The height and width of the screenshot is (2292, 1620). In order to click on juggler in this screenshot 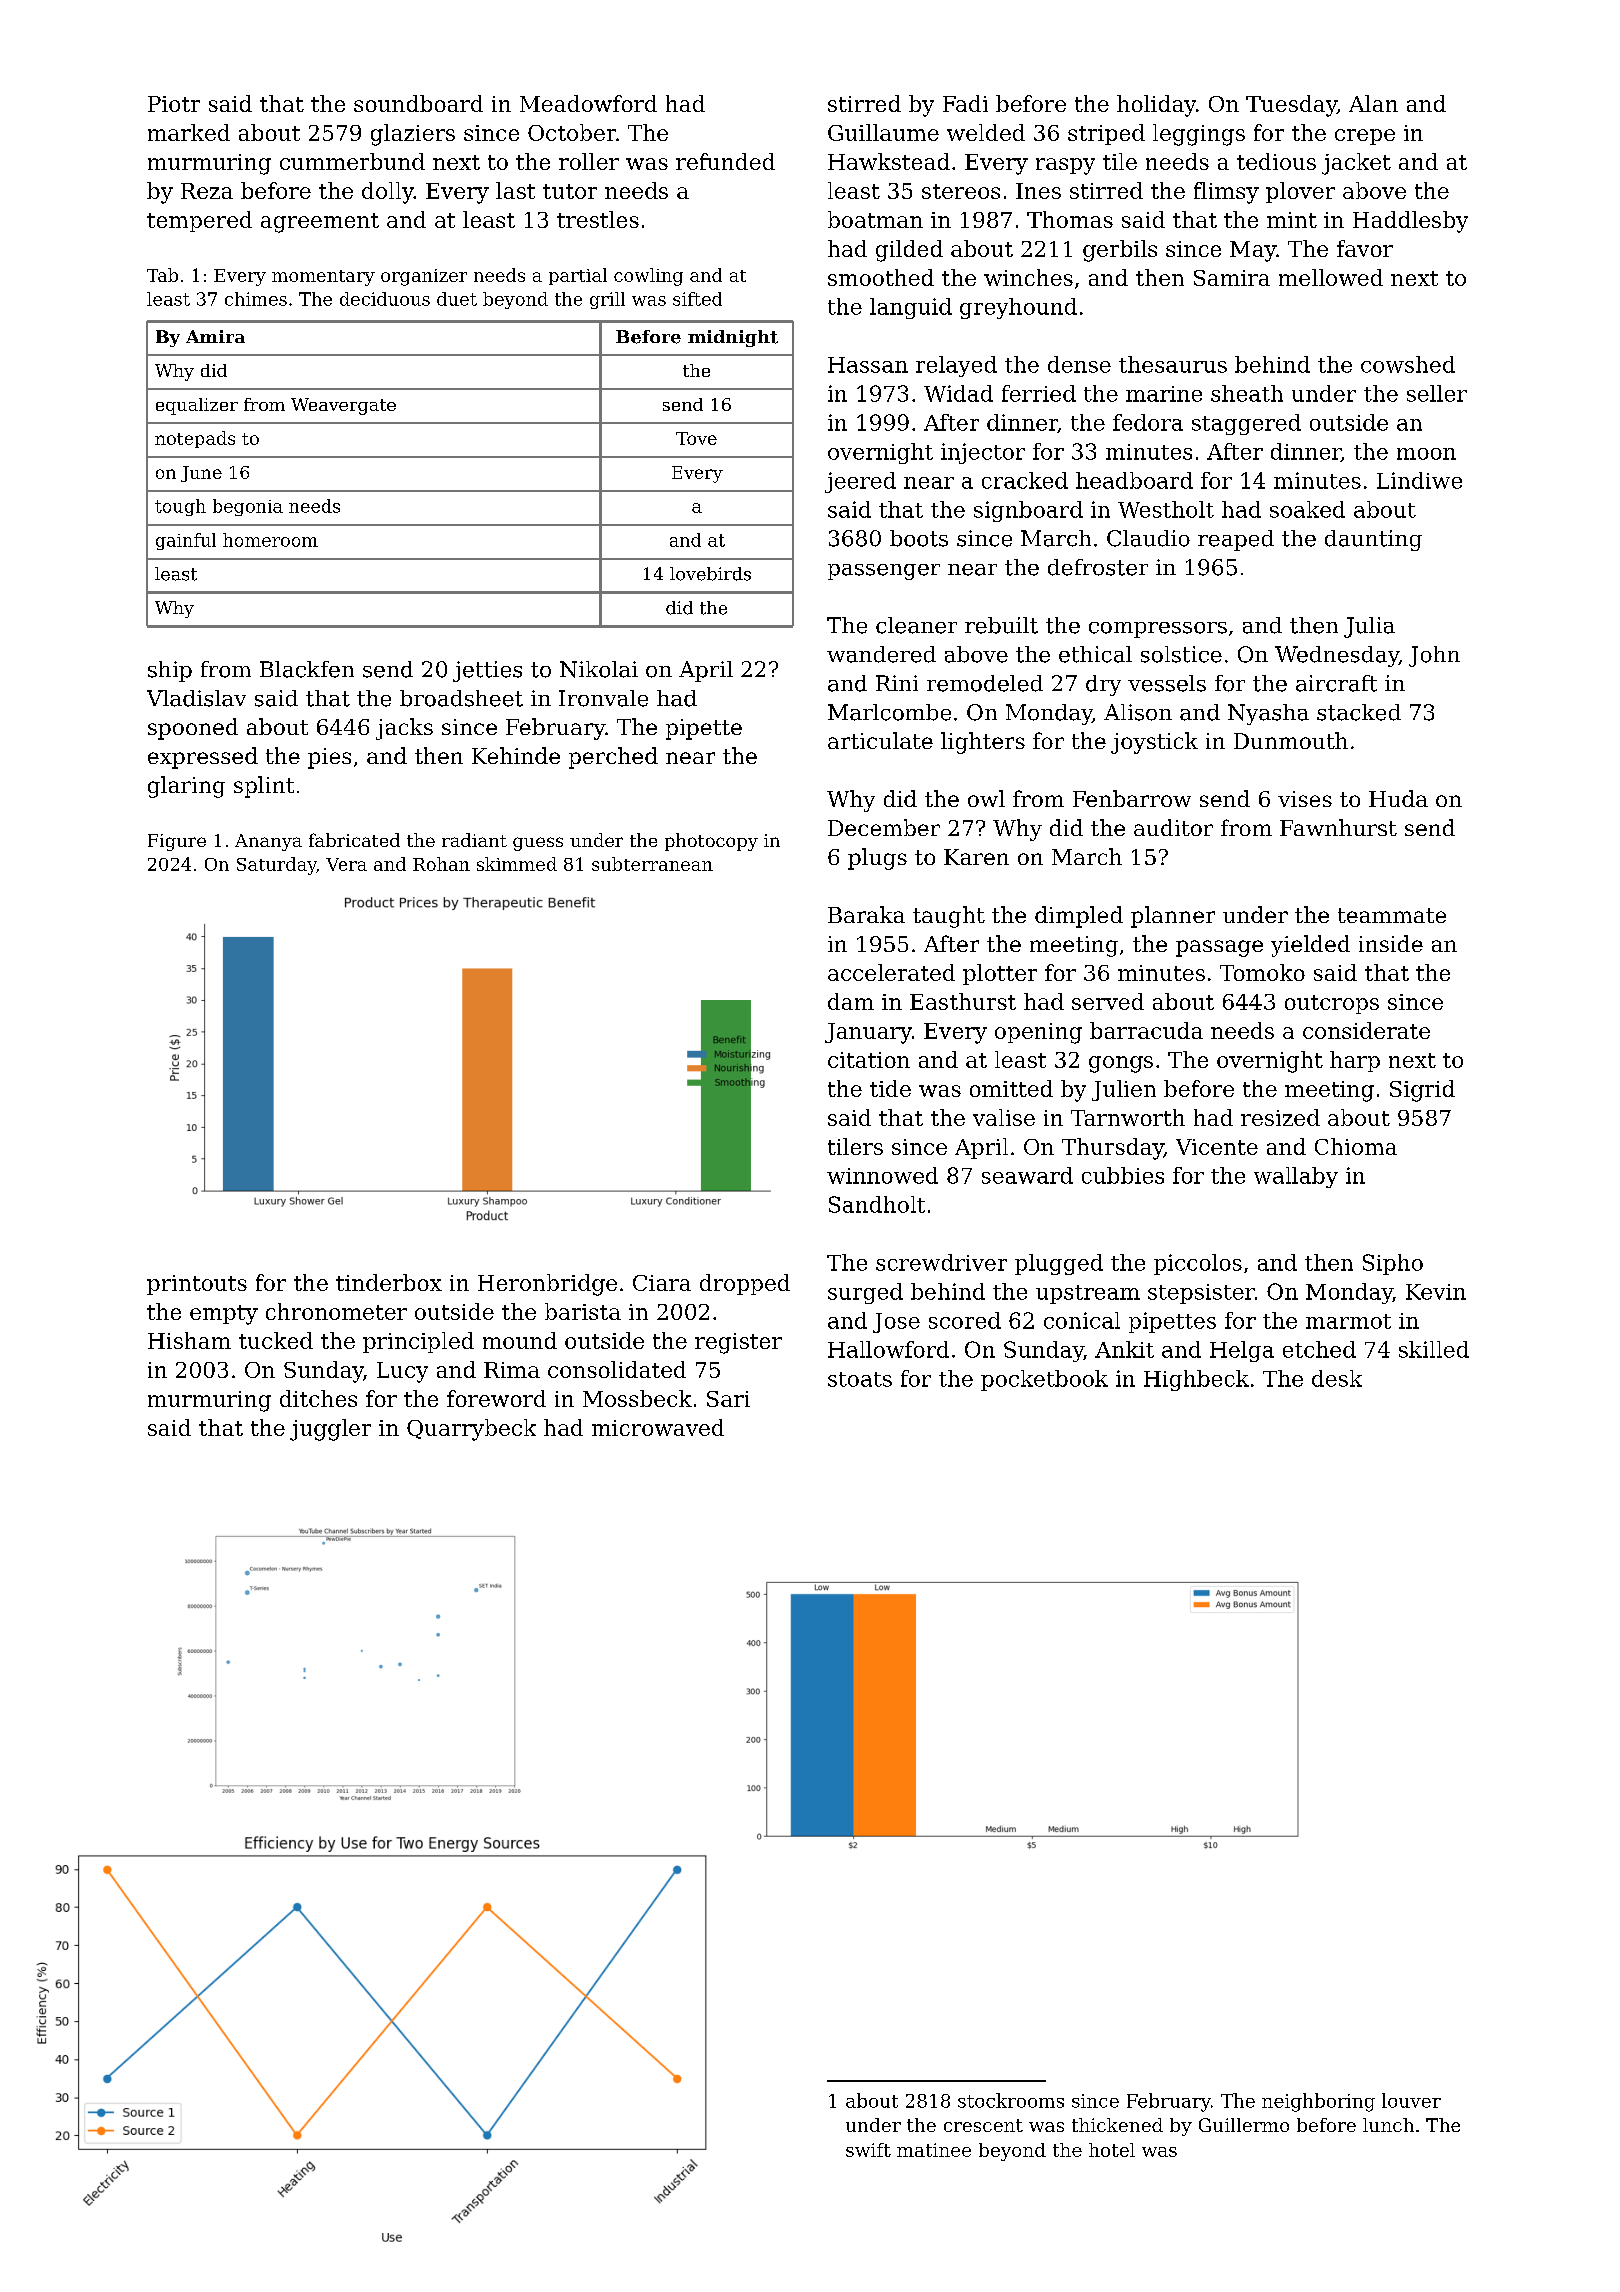, I will do `click(330, 1430)`.
